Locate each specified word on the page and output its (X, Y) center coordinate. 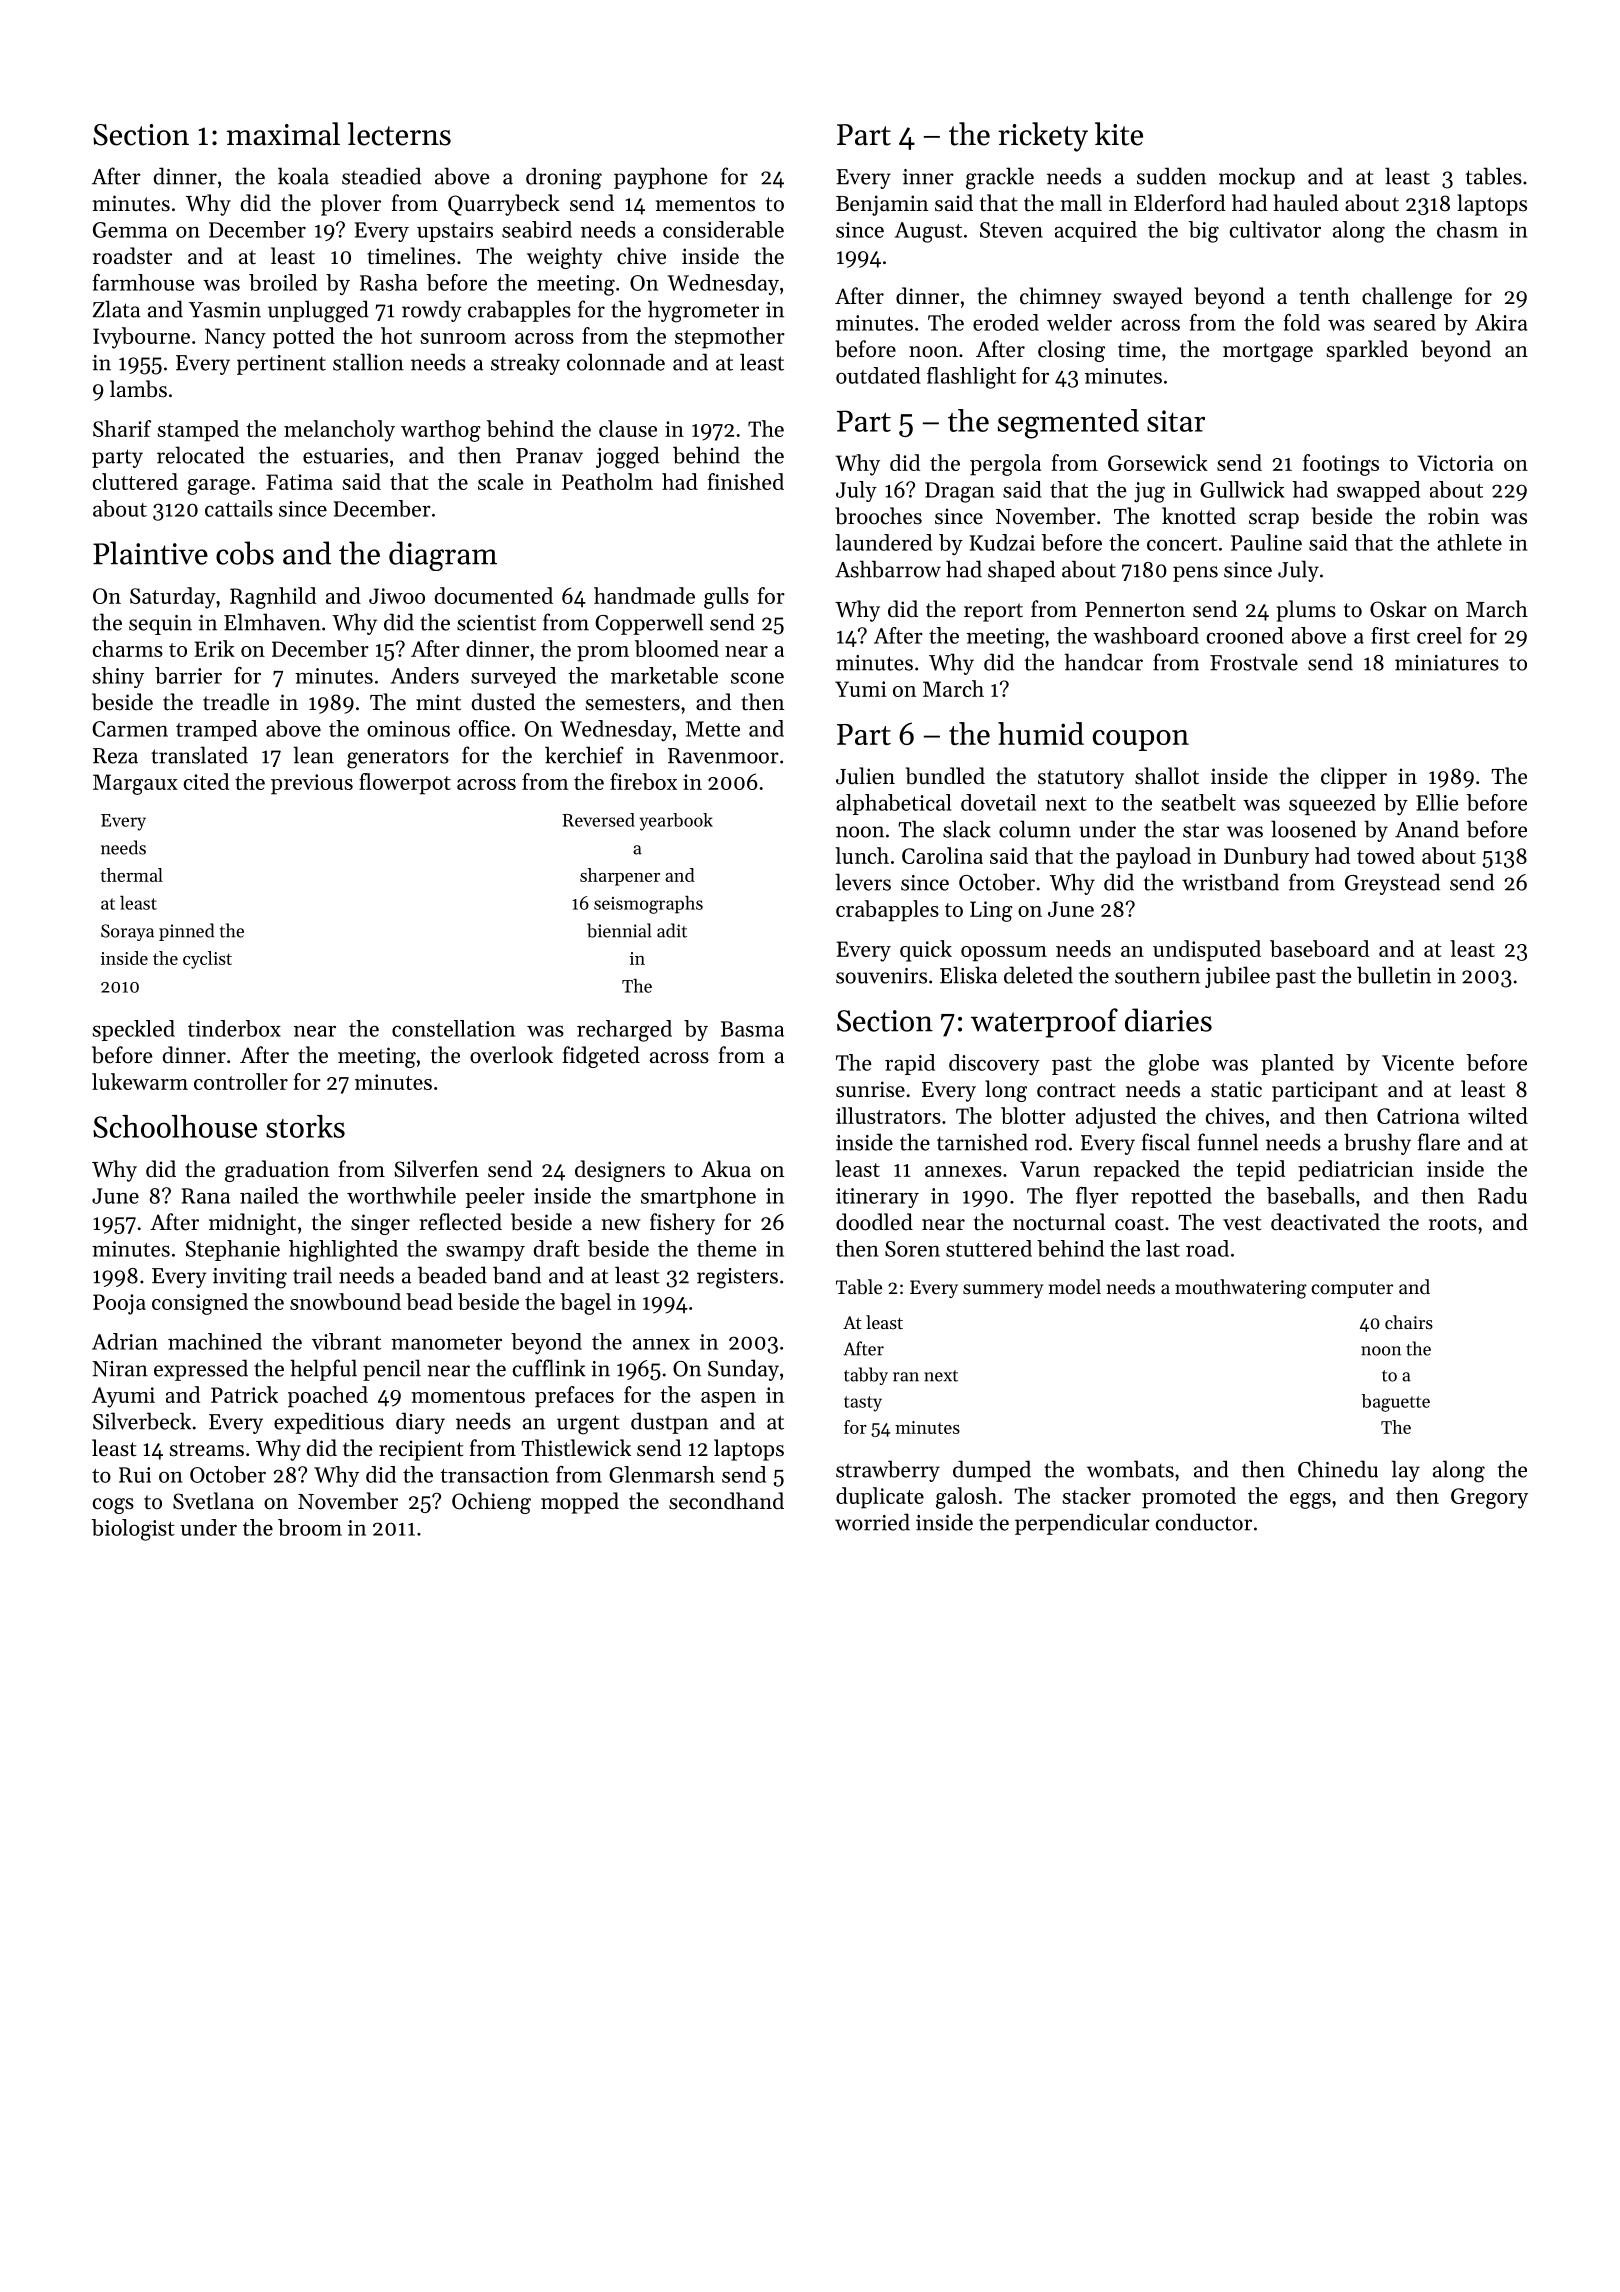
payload (1153, 858)
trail (312, 1275)
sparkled (1367, 351)
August (928, 232)
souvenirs (881, 976)
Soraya (127, 932)
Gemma (130, 230)
